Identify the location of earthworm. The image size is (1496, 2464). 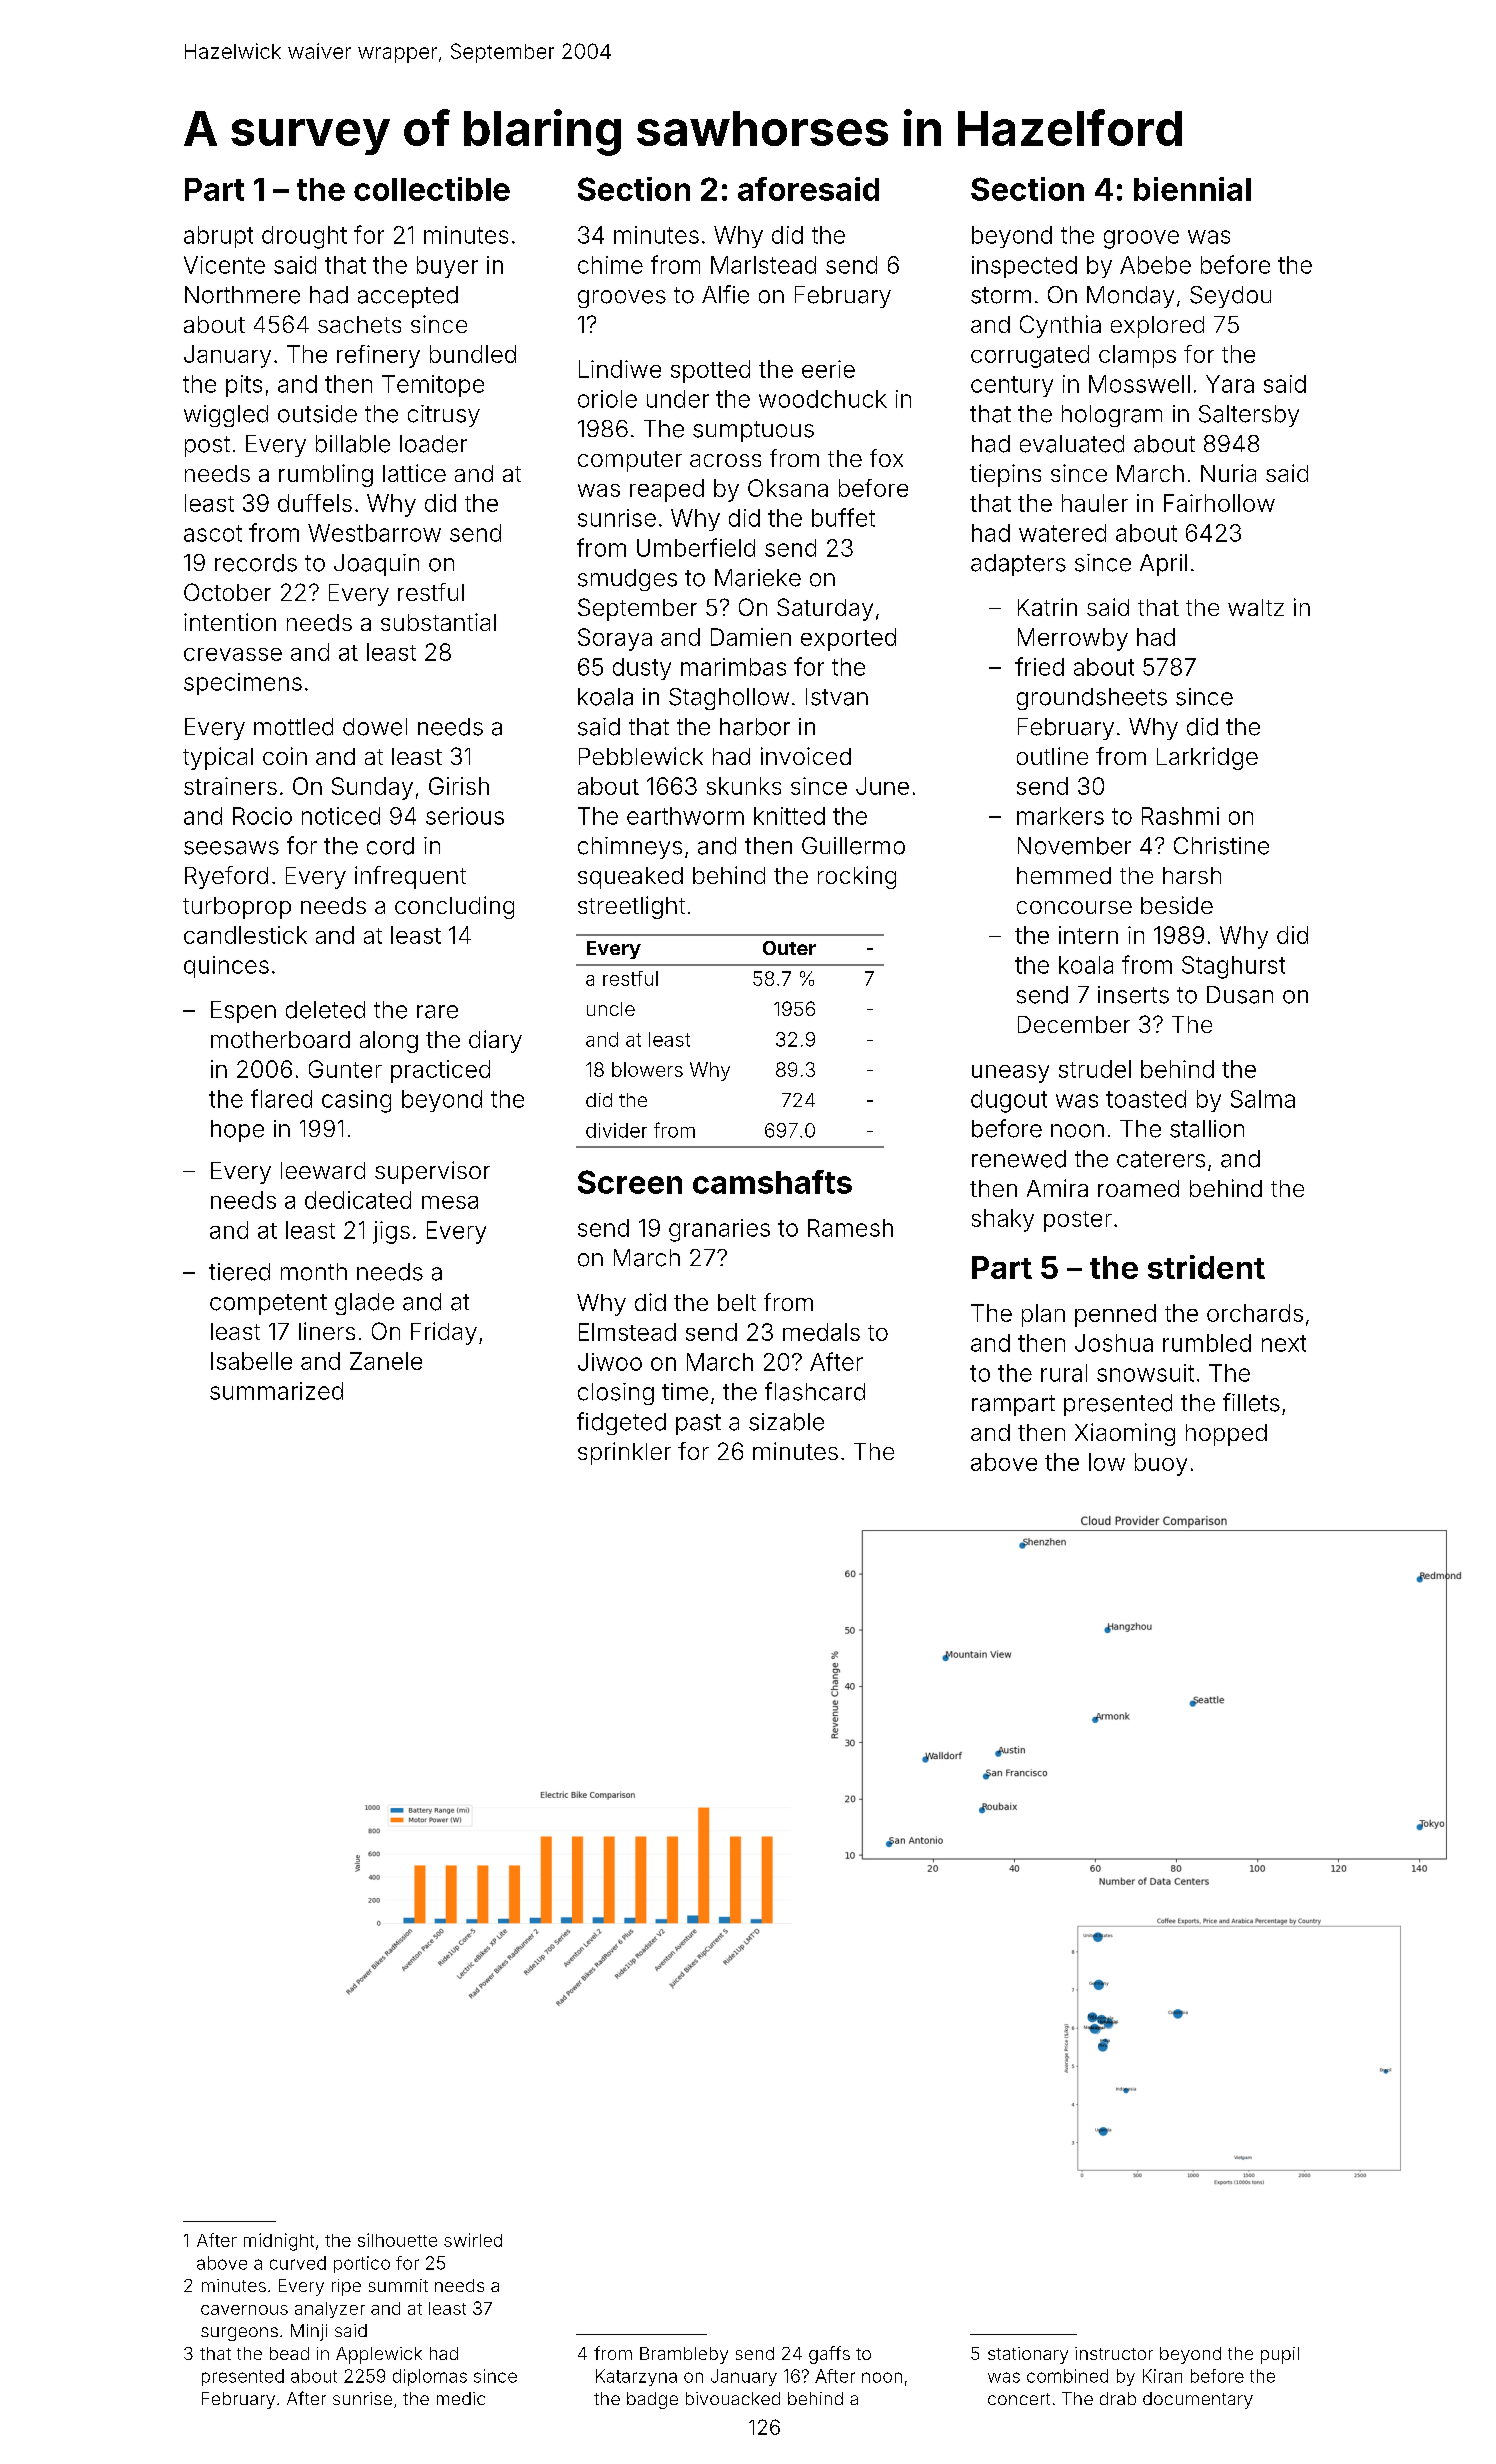
(685, 816).
